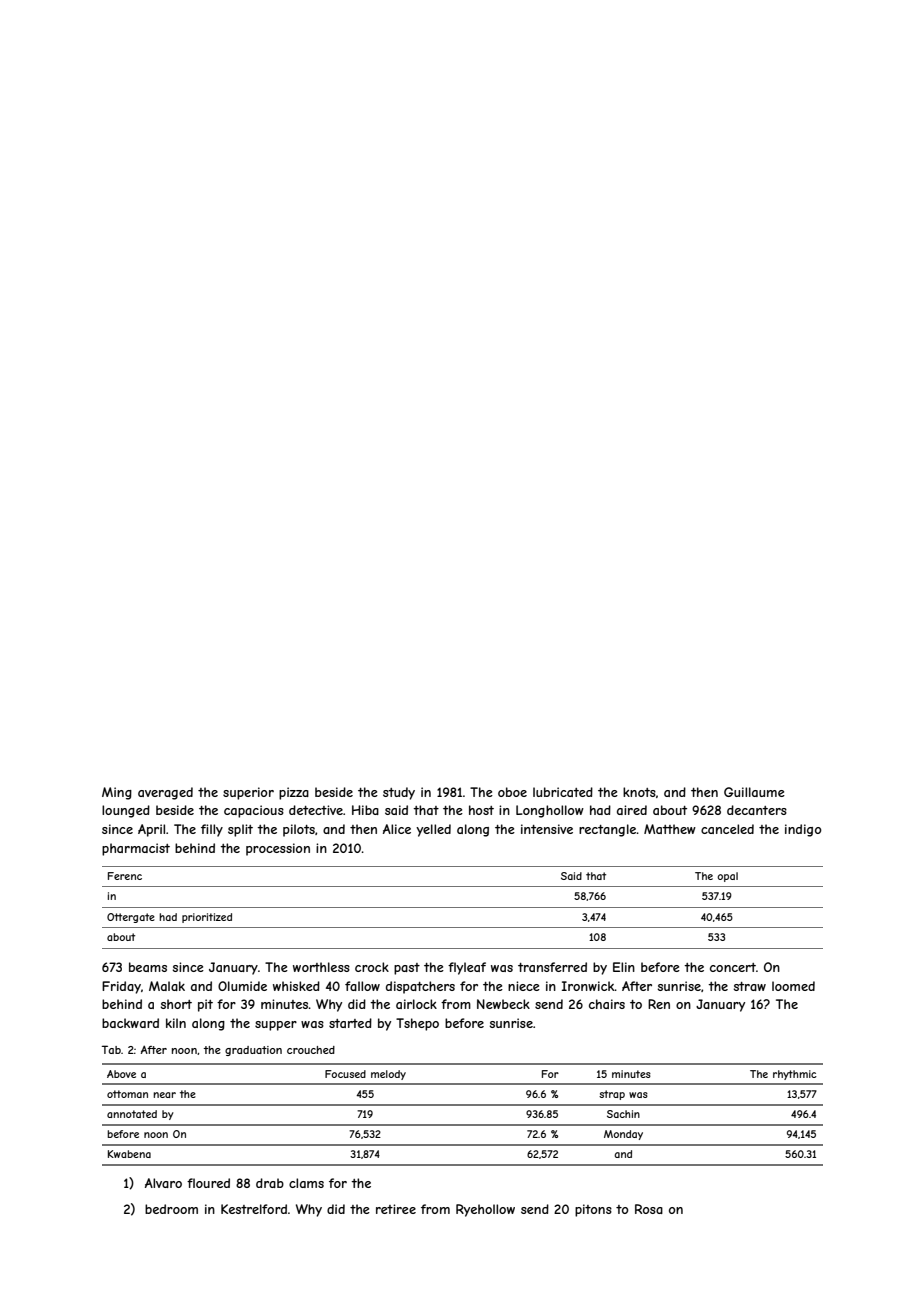  I want to click on near, so click(164, 1095).
